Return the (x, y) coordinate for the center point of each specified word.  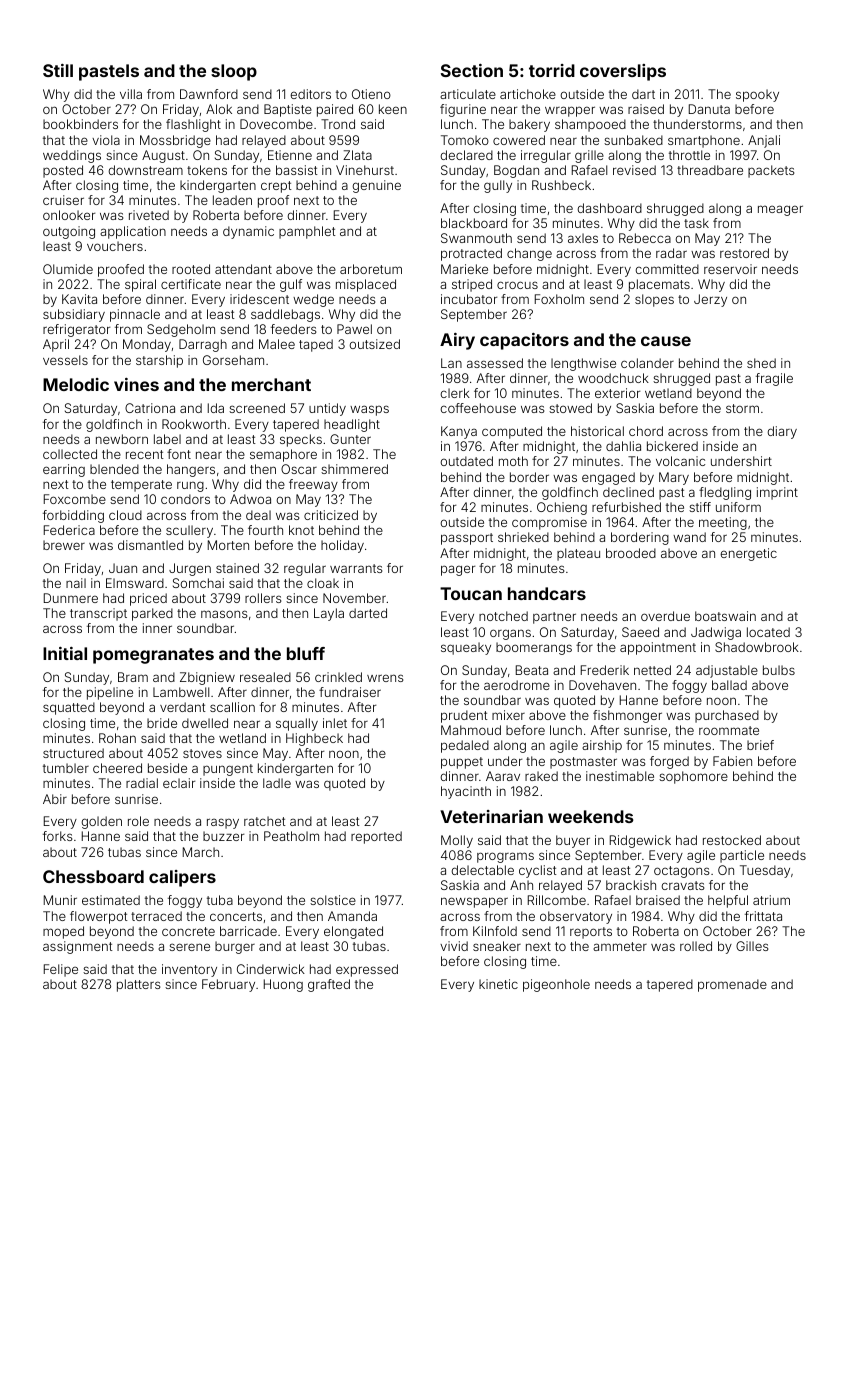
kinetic (498, 984)
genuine (376, 186)
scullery (189, 531)
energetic (748, 554)
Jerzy (710, 300)
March (201, 852)
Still (58, 70)
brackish (631, 885)
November (354, 598)
